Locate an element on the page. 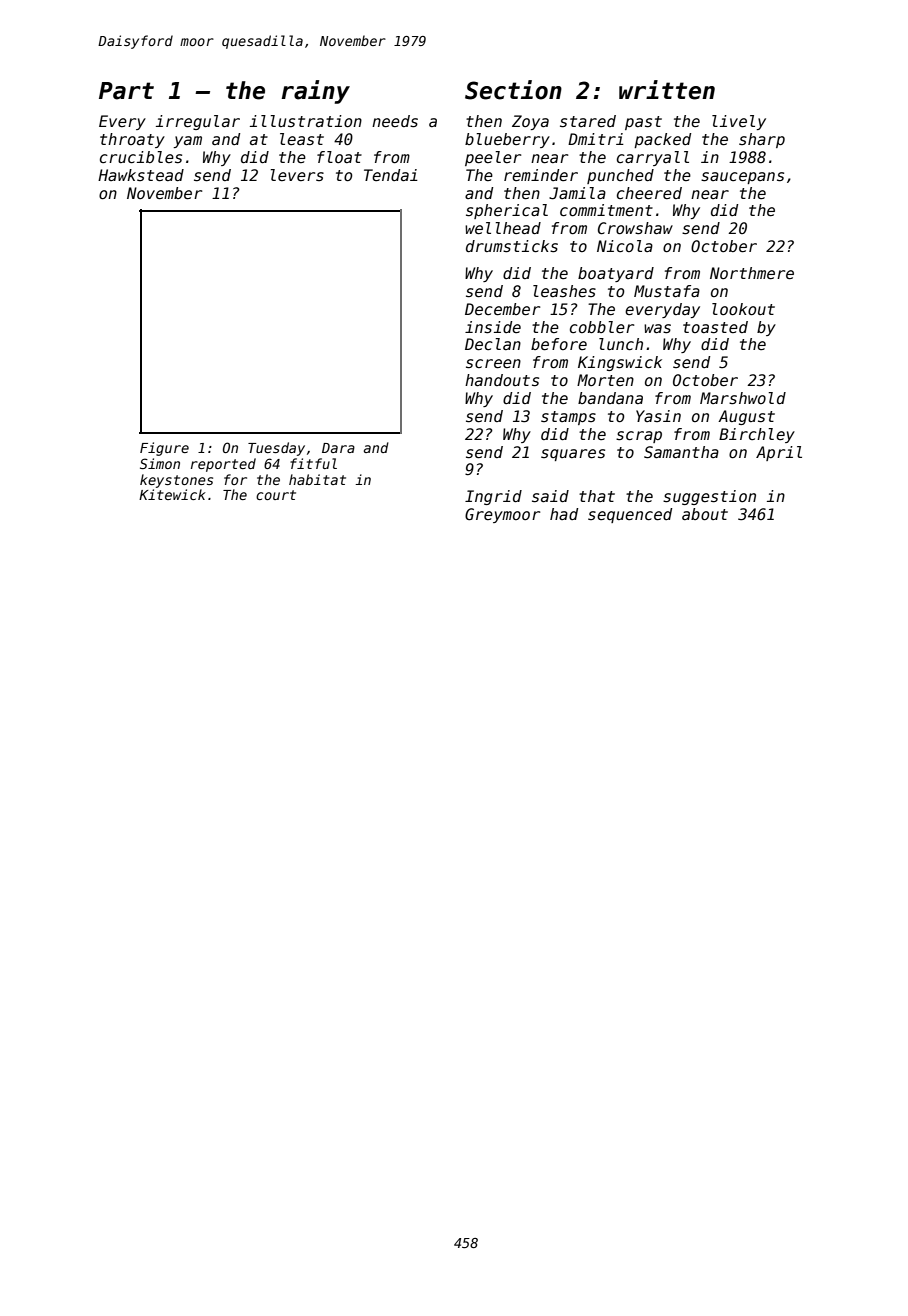 Image resolution: width=908 pixels, height=1316 pixels. levers is located at coordinates (297, 175).
